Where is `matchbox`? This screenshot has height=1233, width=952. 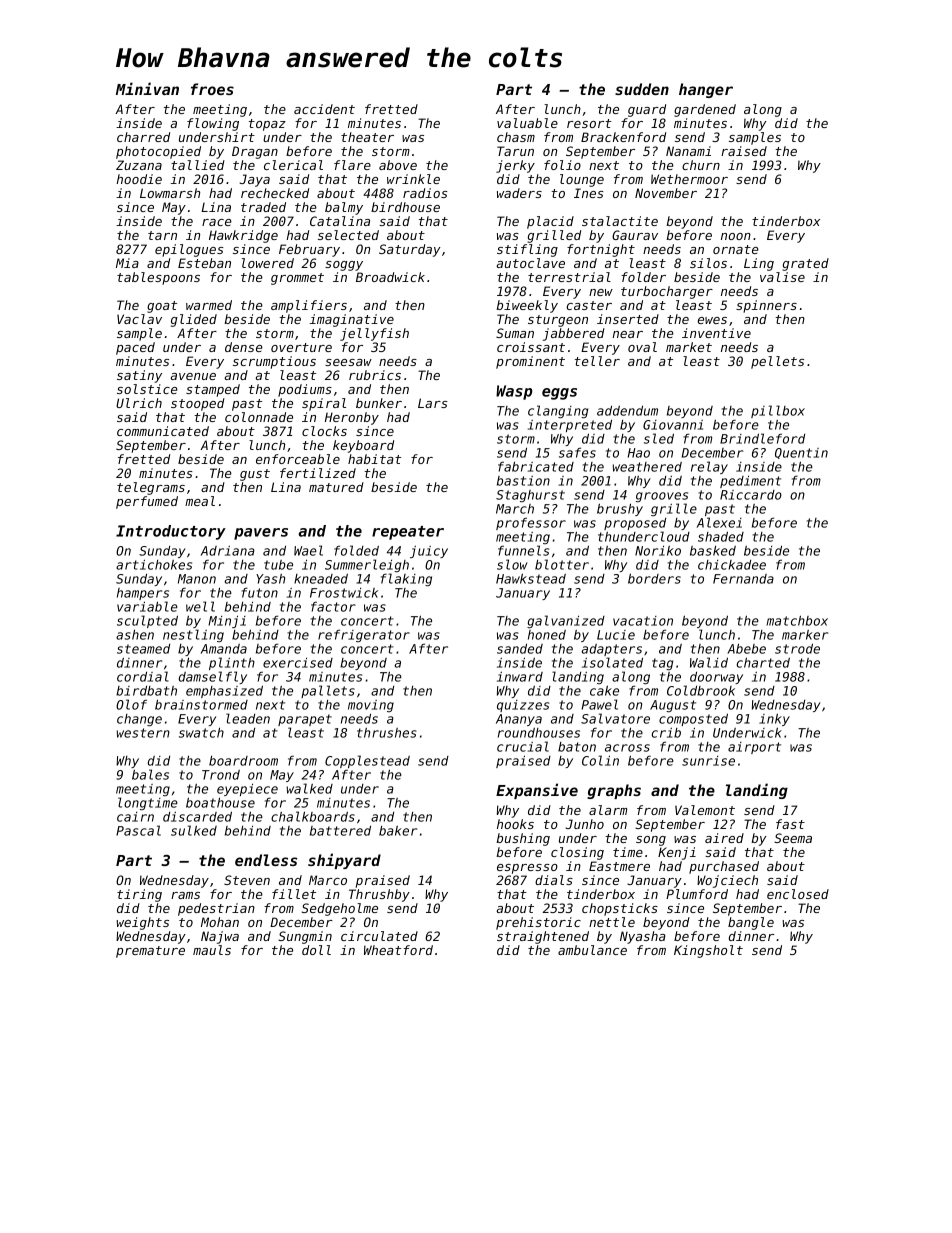
matchbox is located at coordinates (797, 620).
